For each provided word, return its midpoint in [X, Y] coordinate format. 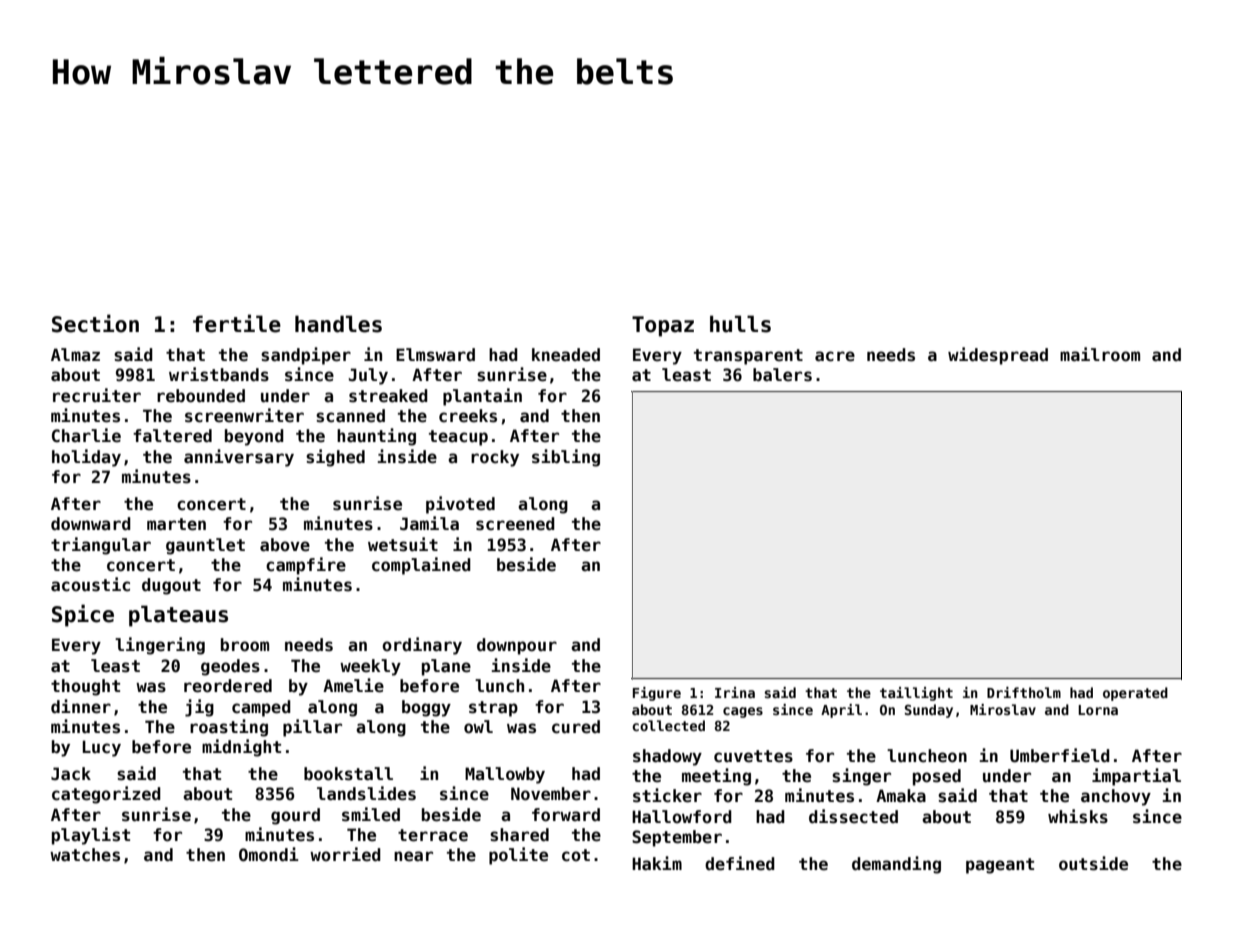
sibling [566, 458]
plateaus [178, 616]
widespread [998, 356]
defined [740, 863]
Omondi [269, 854]
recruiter [97, 395]
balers [782, 375]
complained [421, 566]
